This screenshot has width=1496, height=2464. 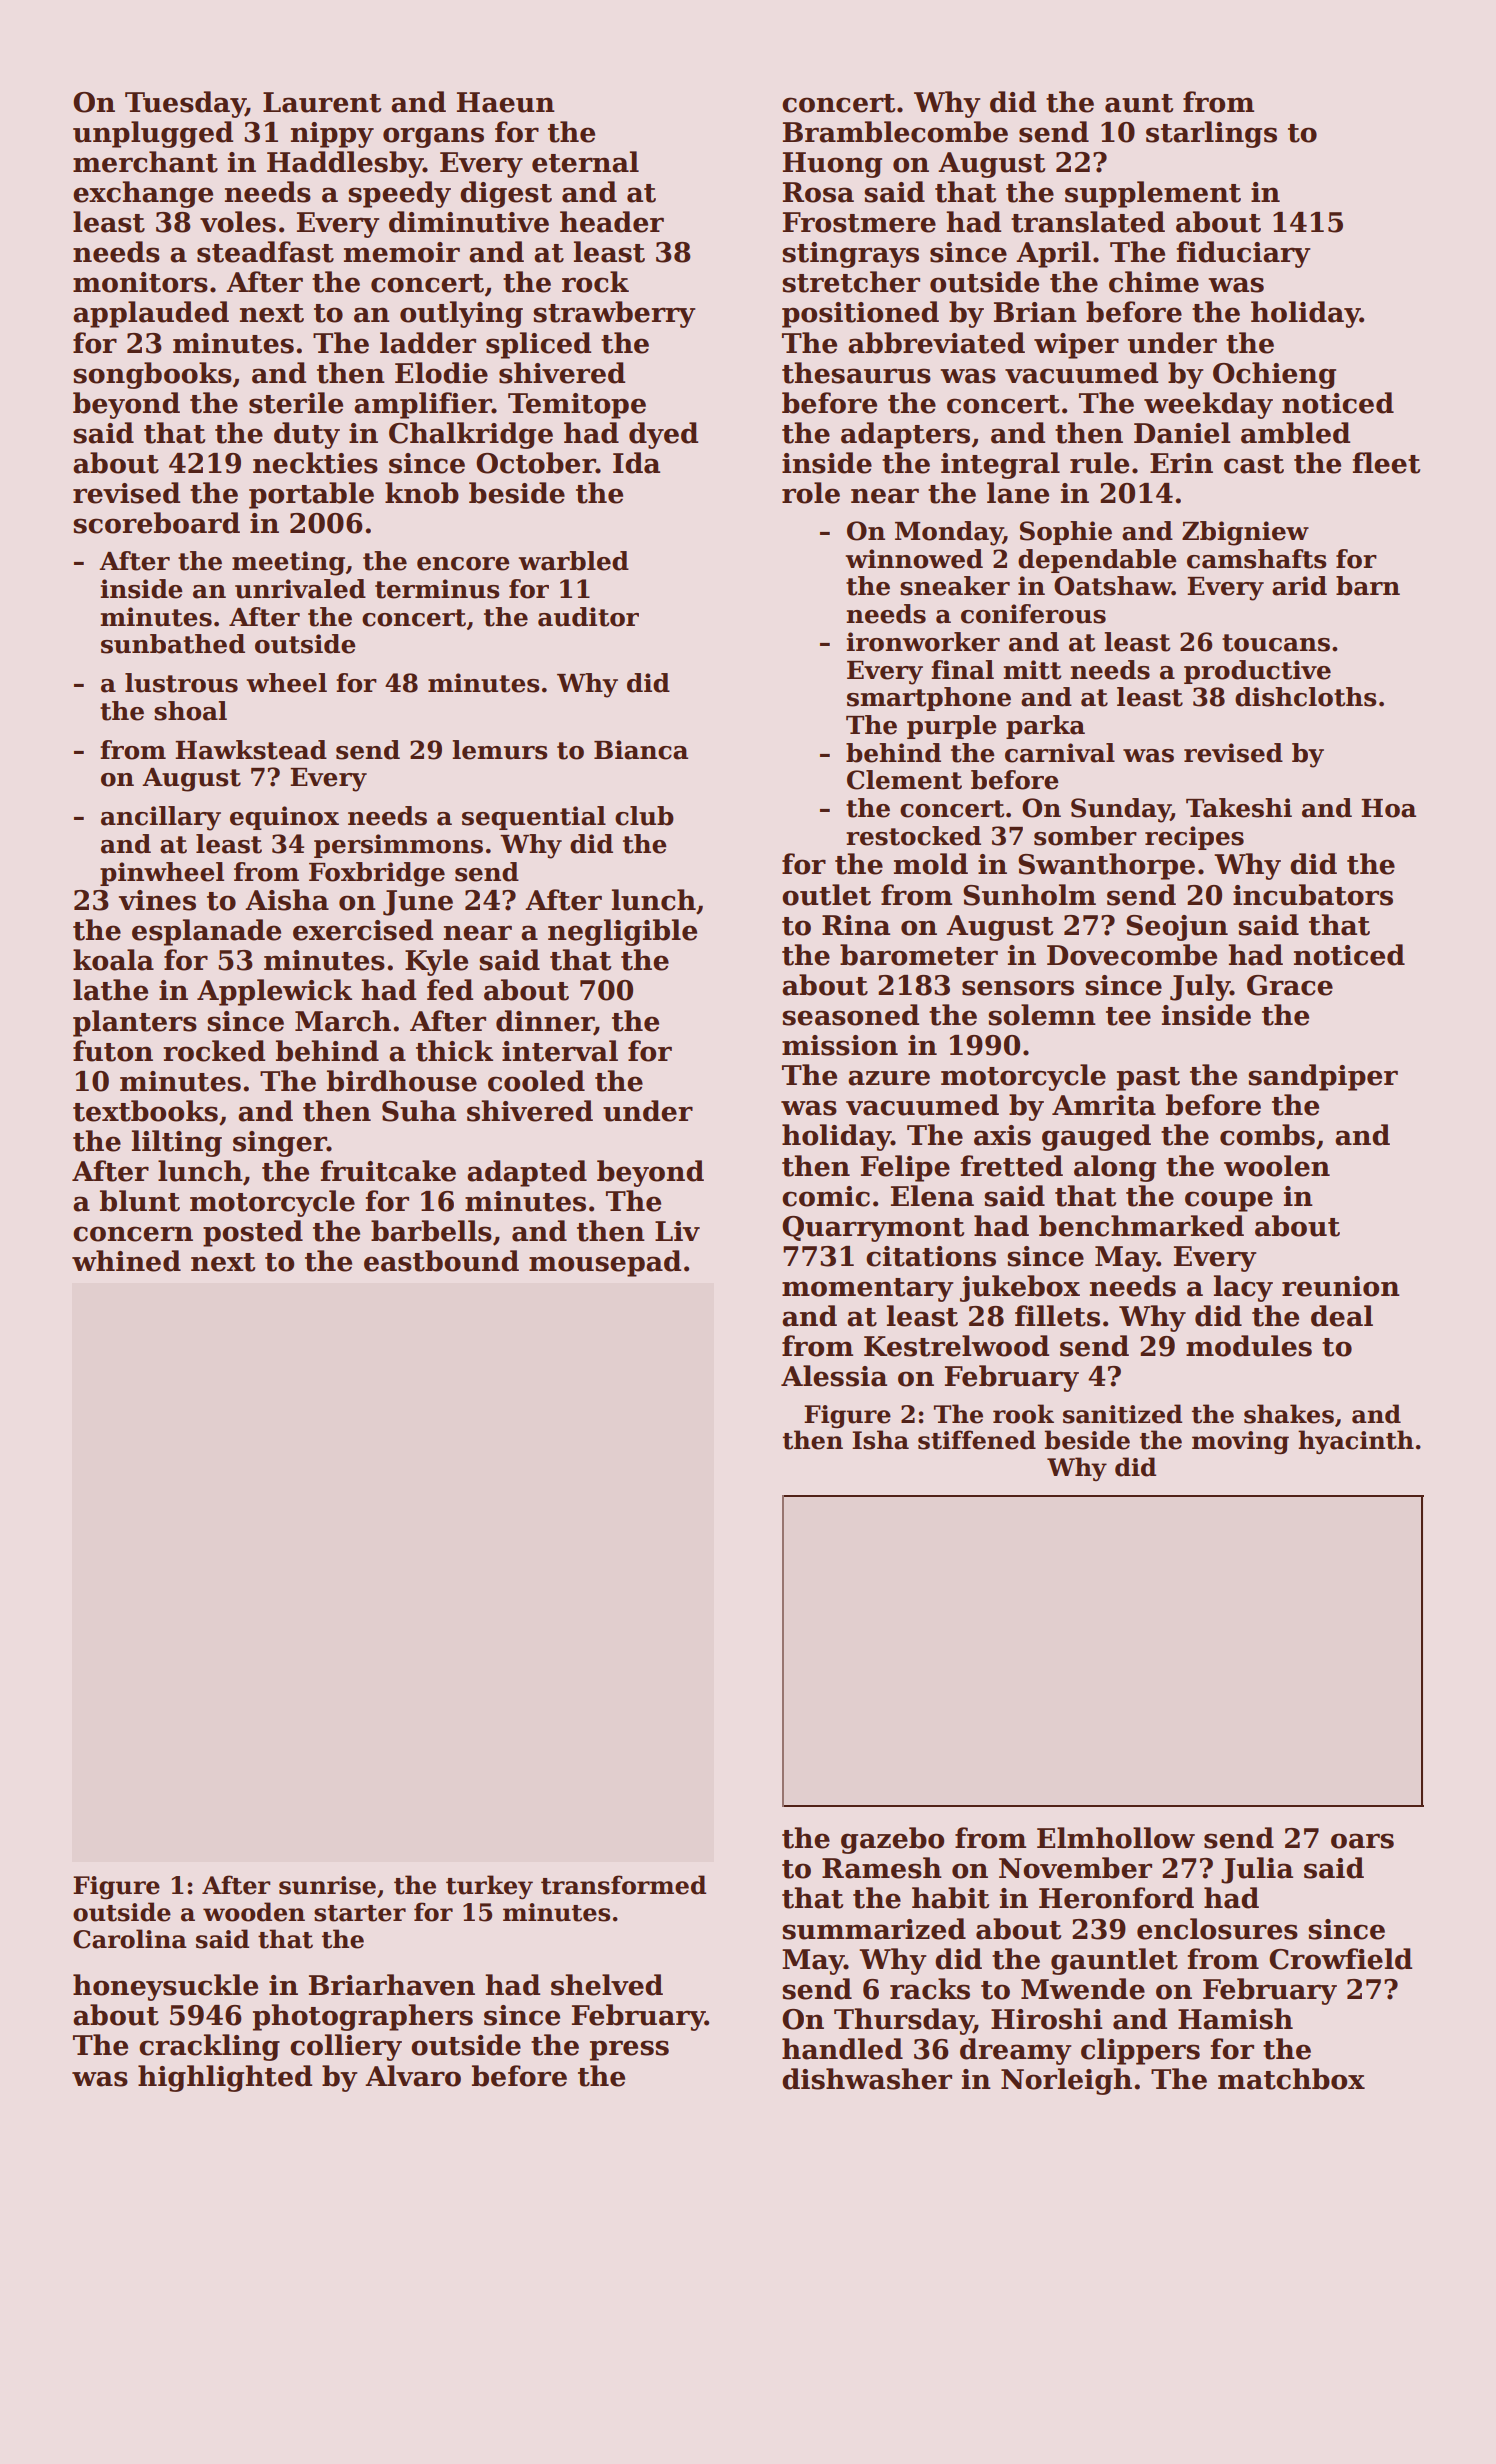 What do you see at coordinates (343, 1021) in the screenshot?
I see `March` at bounding box center [343, 1021].
